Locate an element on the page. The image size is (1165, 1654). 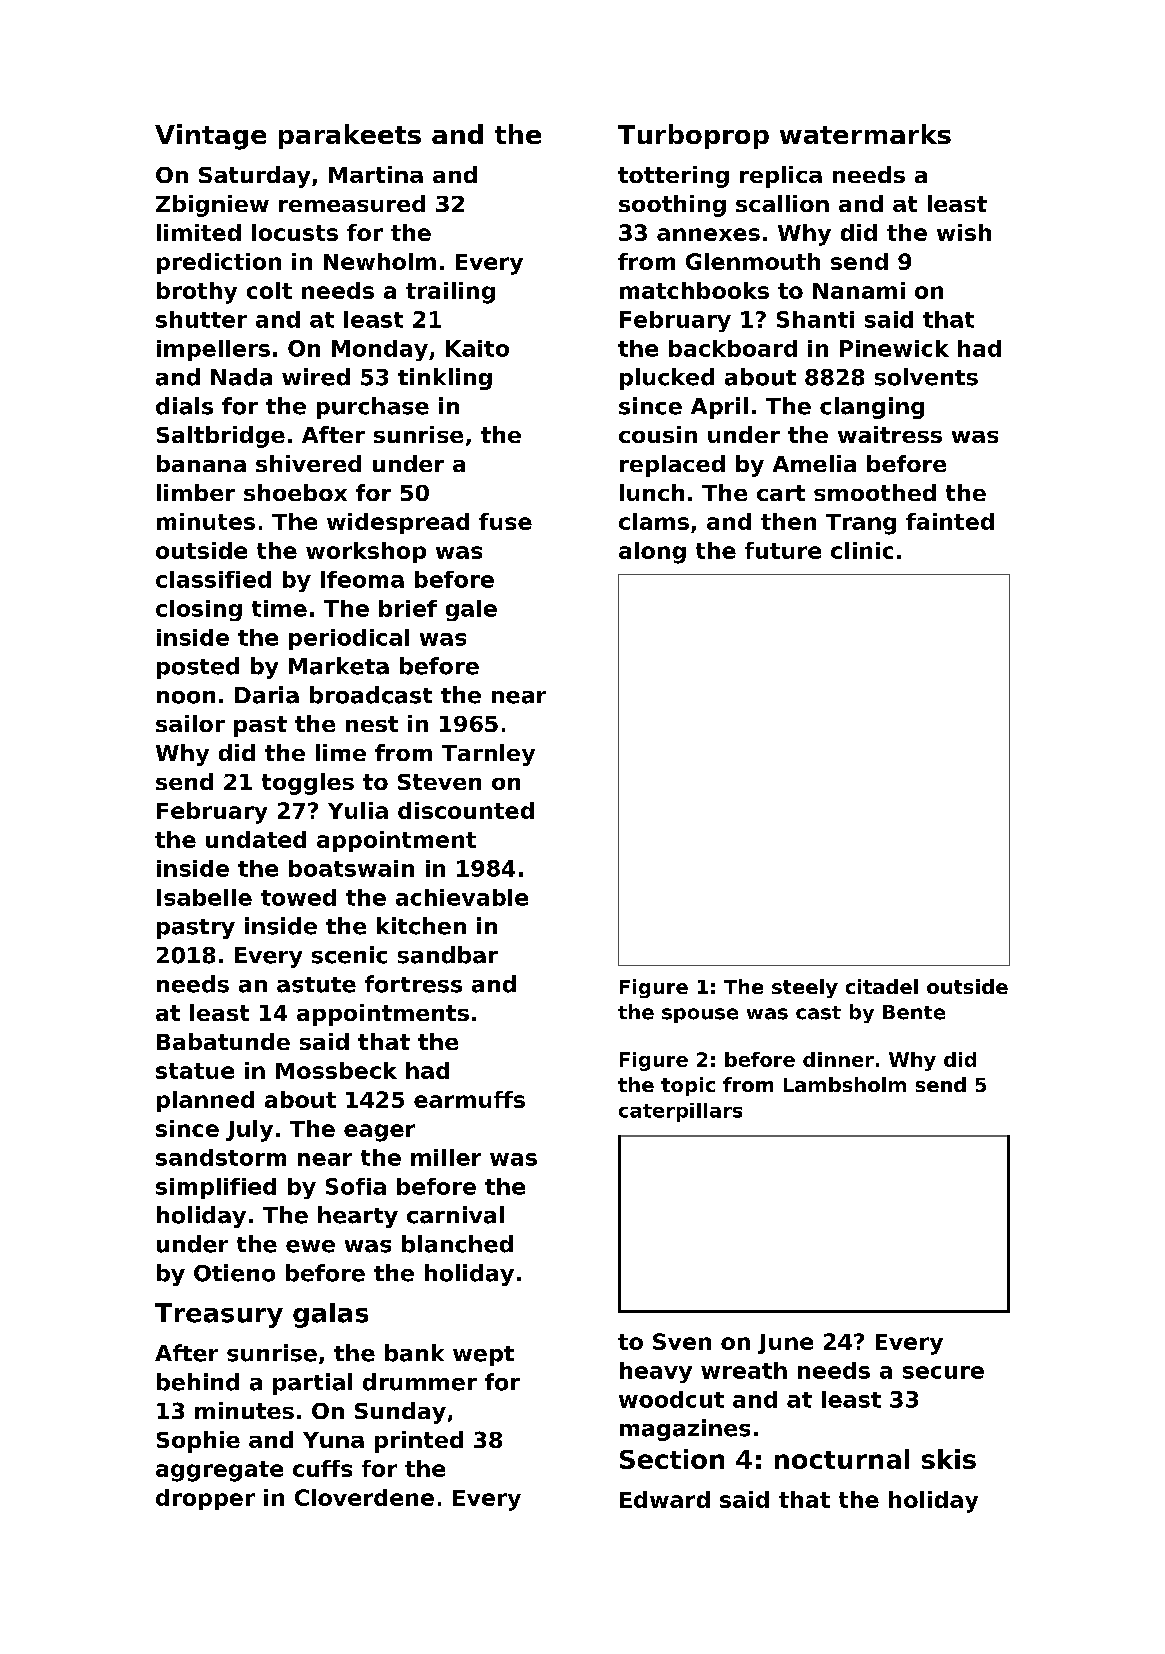
Isabelle is located at coordinates (204, 897).
